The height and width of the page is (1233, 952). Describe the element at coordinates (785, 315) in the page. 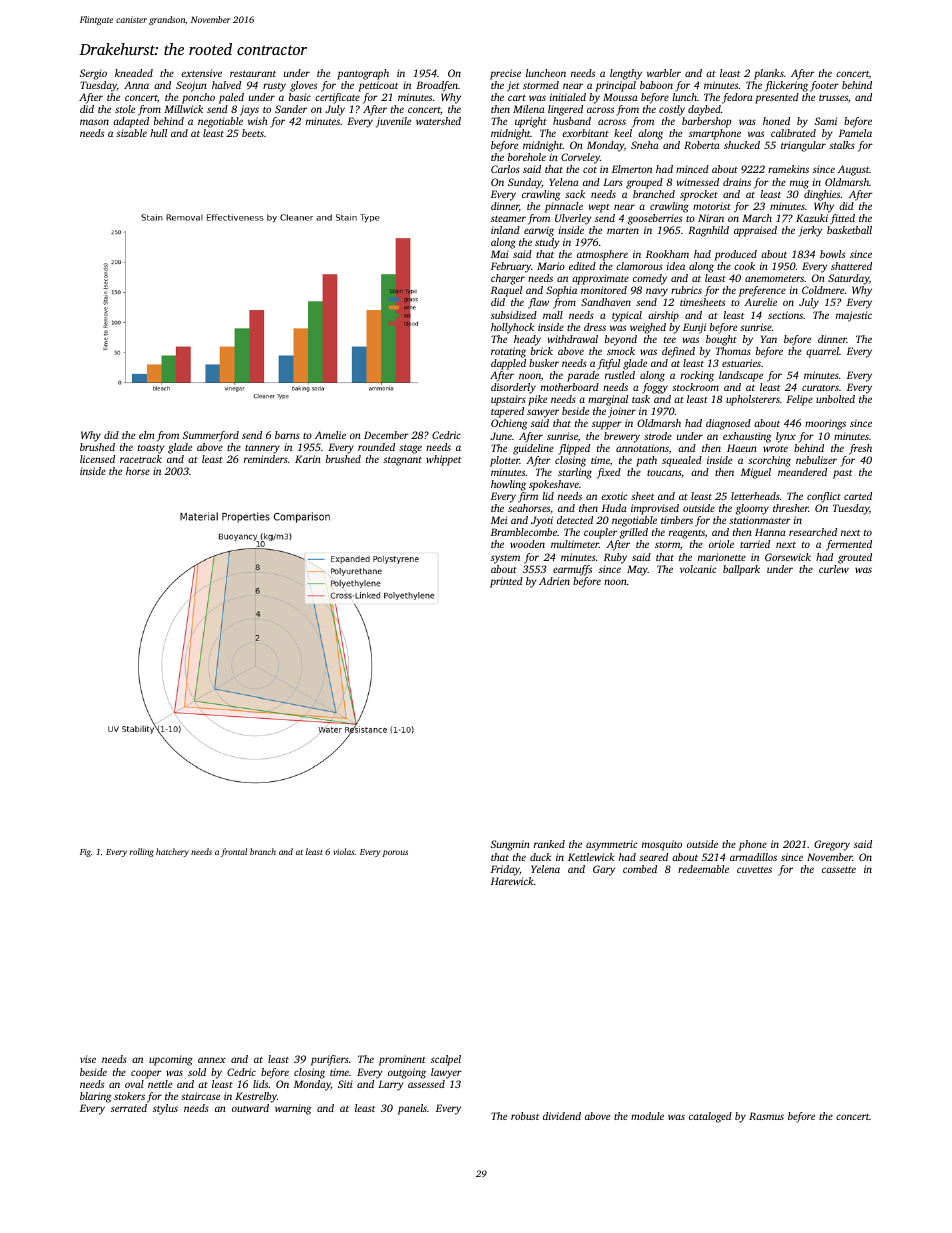

I see `sections` at that location.
